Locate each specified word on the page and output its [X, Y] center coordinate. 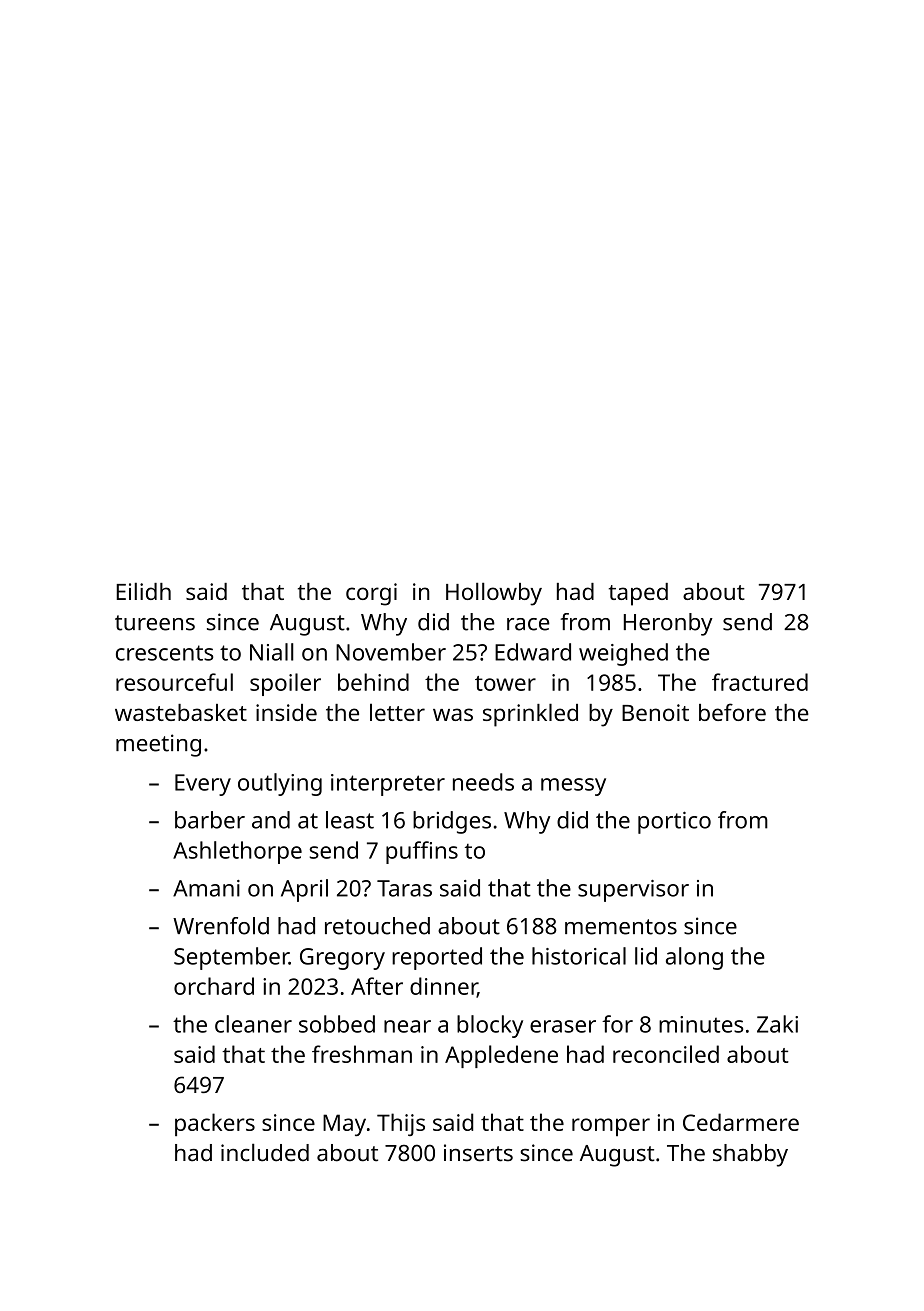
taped [638, 594]
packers [215, 1124]
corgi [371, 594]
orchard [214, 986]
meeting [158, 745]
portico [674, 822]
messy [573, 787]
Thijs [401, 1124]
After [377, 986]
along [694, 958]
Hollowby [494, 594]
